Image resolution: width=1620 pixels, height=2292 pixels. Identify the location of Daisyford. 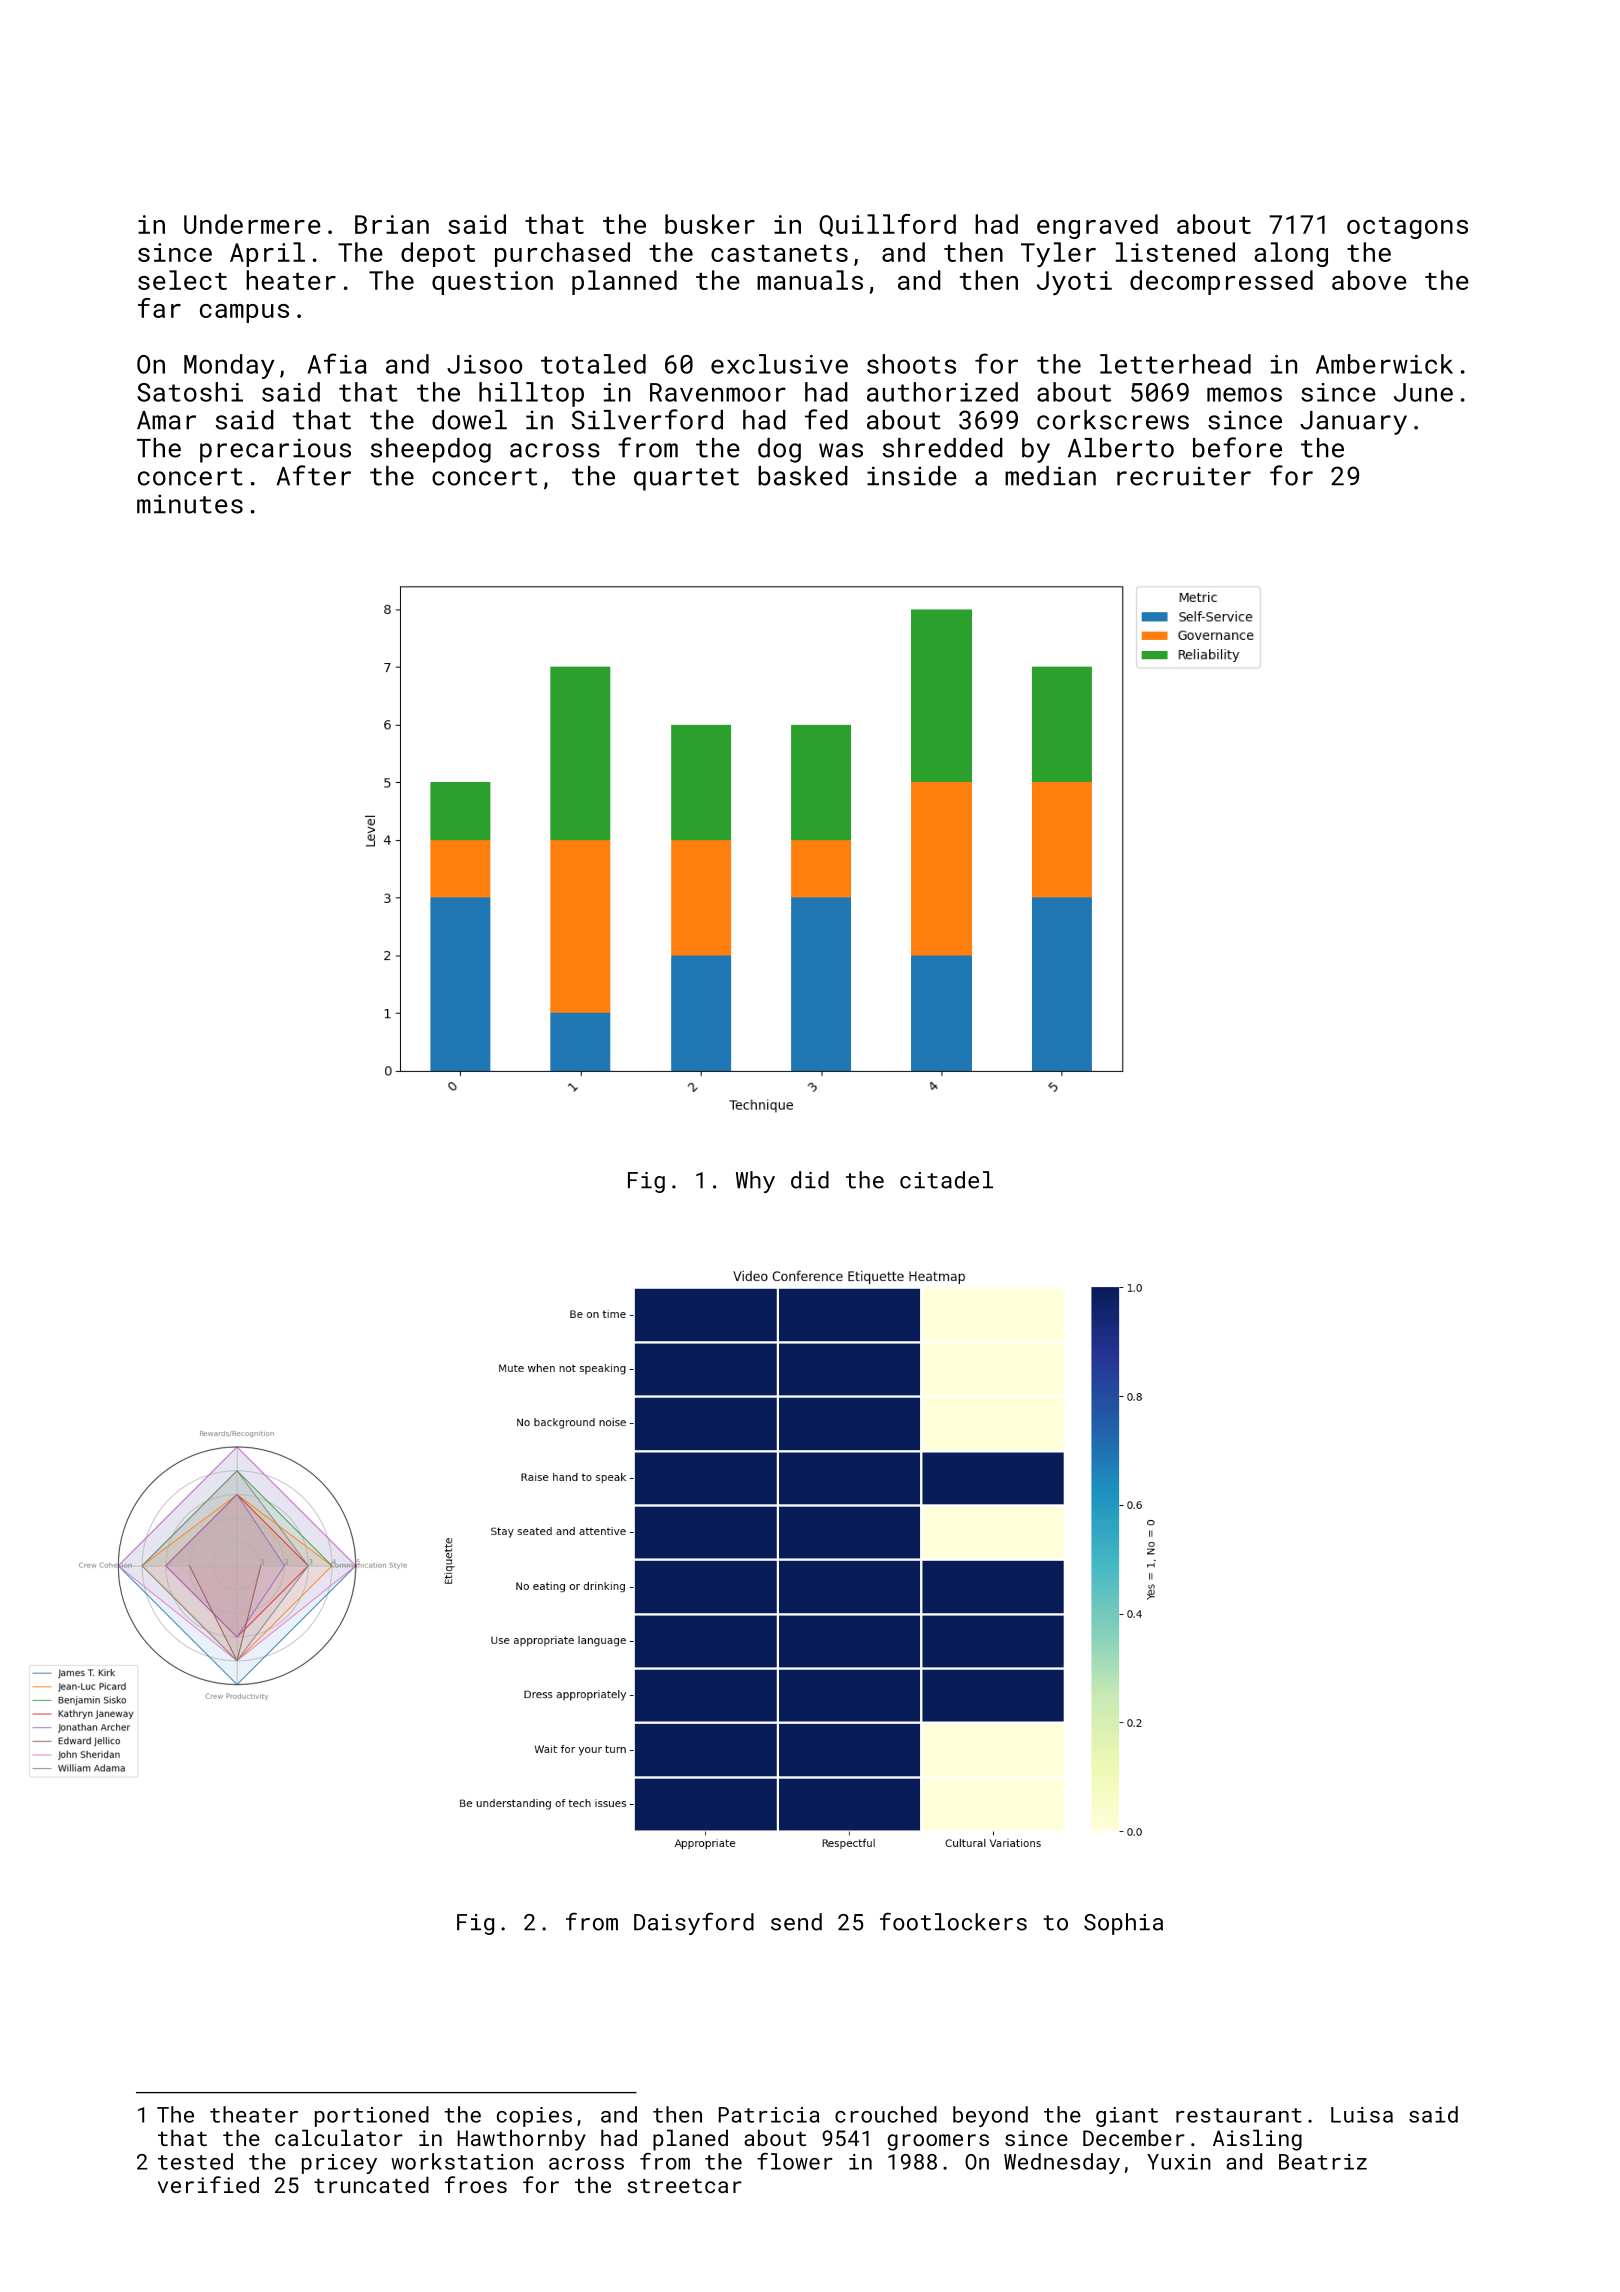
(694, 1923).
